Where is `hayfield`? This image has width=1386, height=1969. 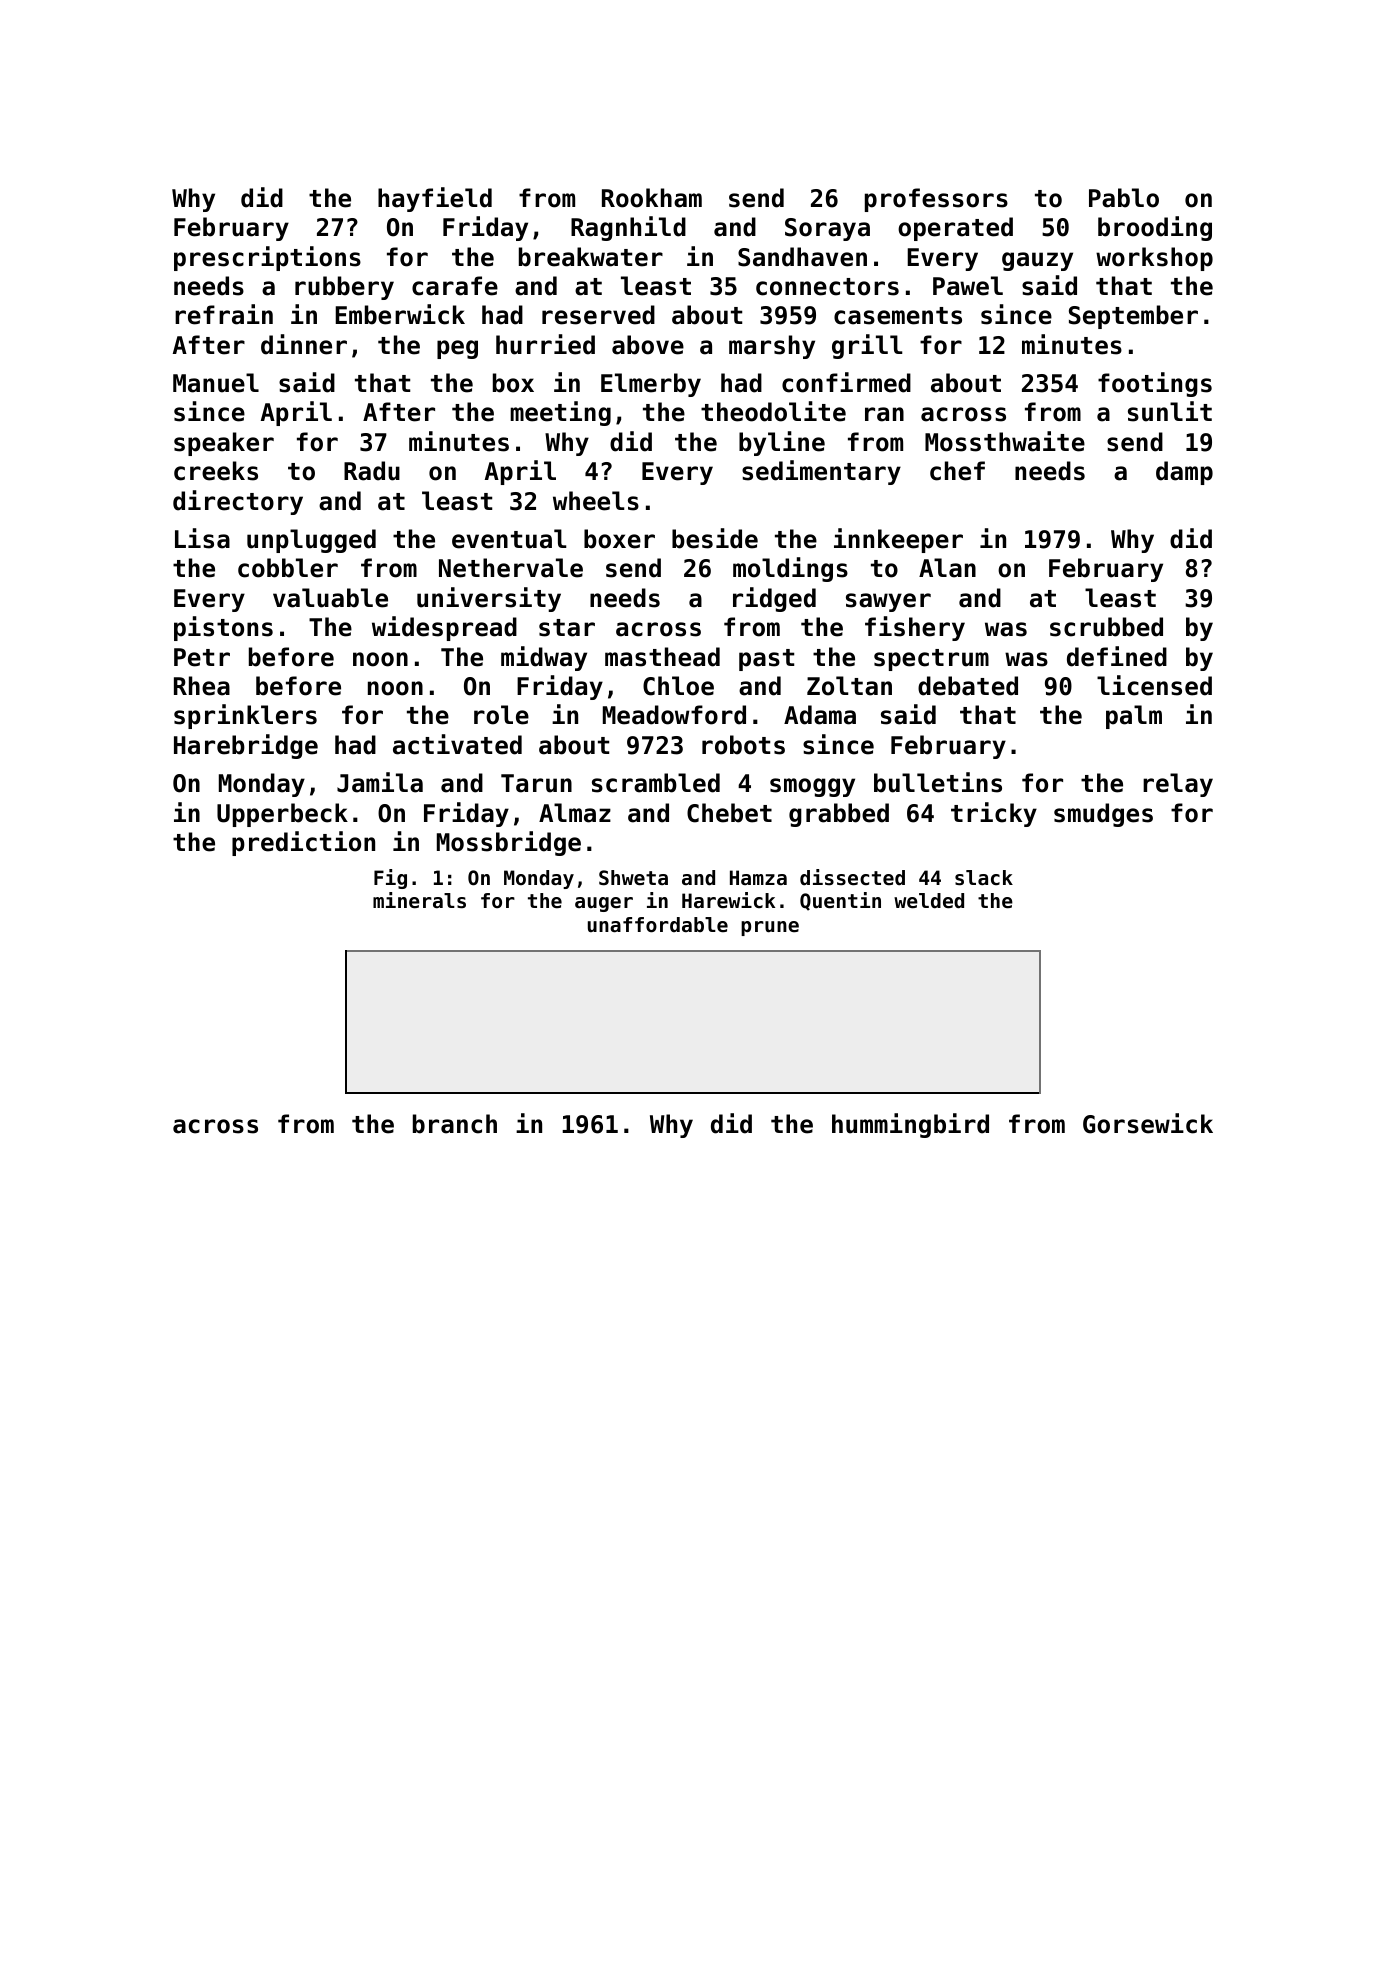 hayfield is located at coordinates (435, 199).
